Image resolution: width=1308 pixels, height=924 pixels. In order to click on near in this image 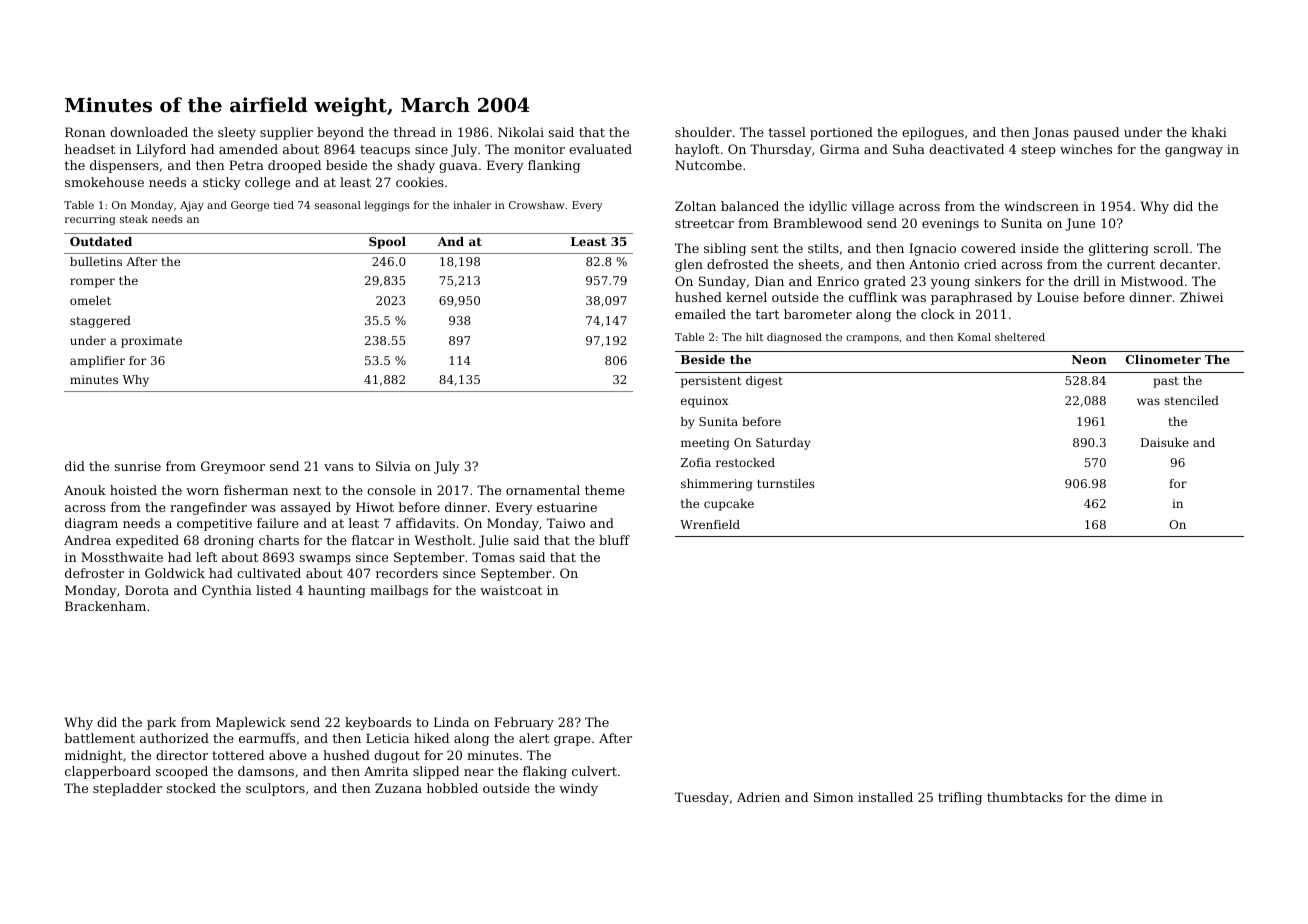, I will do `click(479, 772)`.
